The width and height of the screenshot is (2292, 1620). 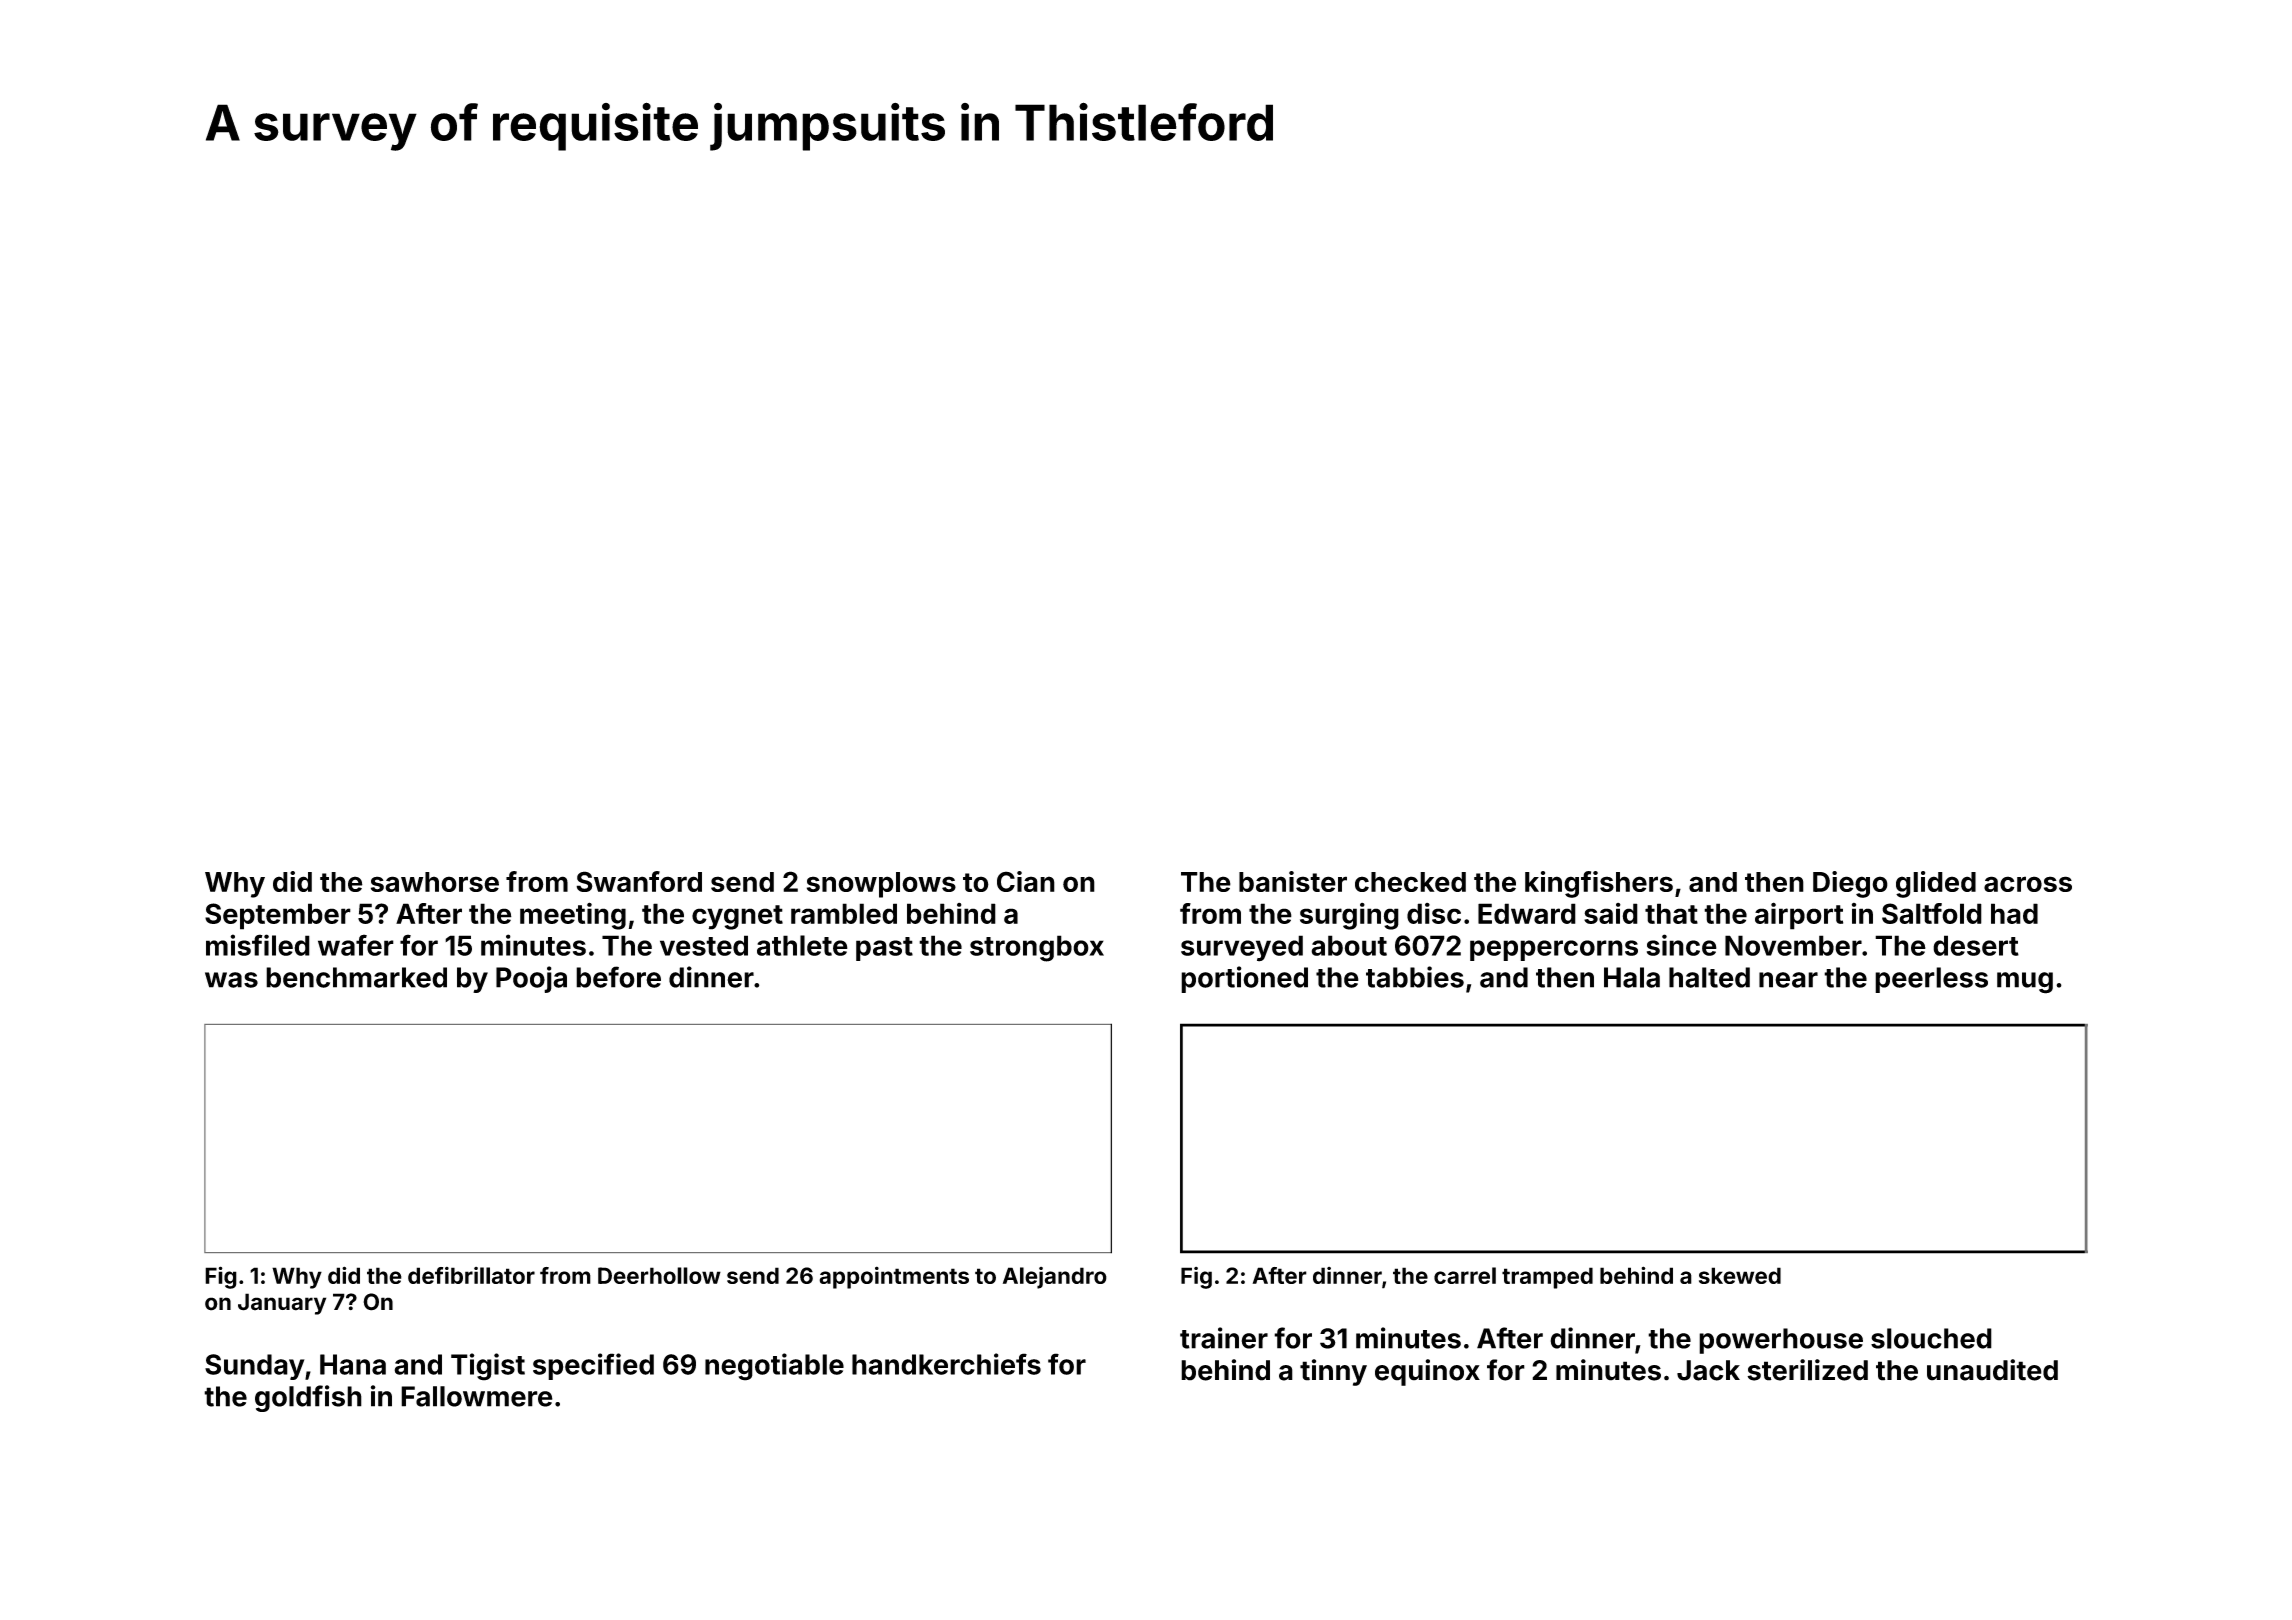 I want to click on defibrillator, so click(x=471, y=1275).
